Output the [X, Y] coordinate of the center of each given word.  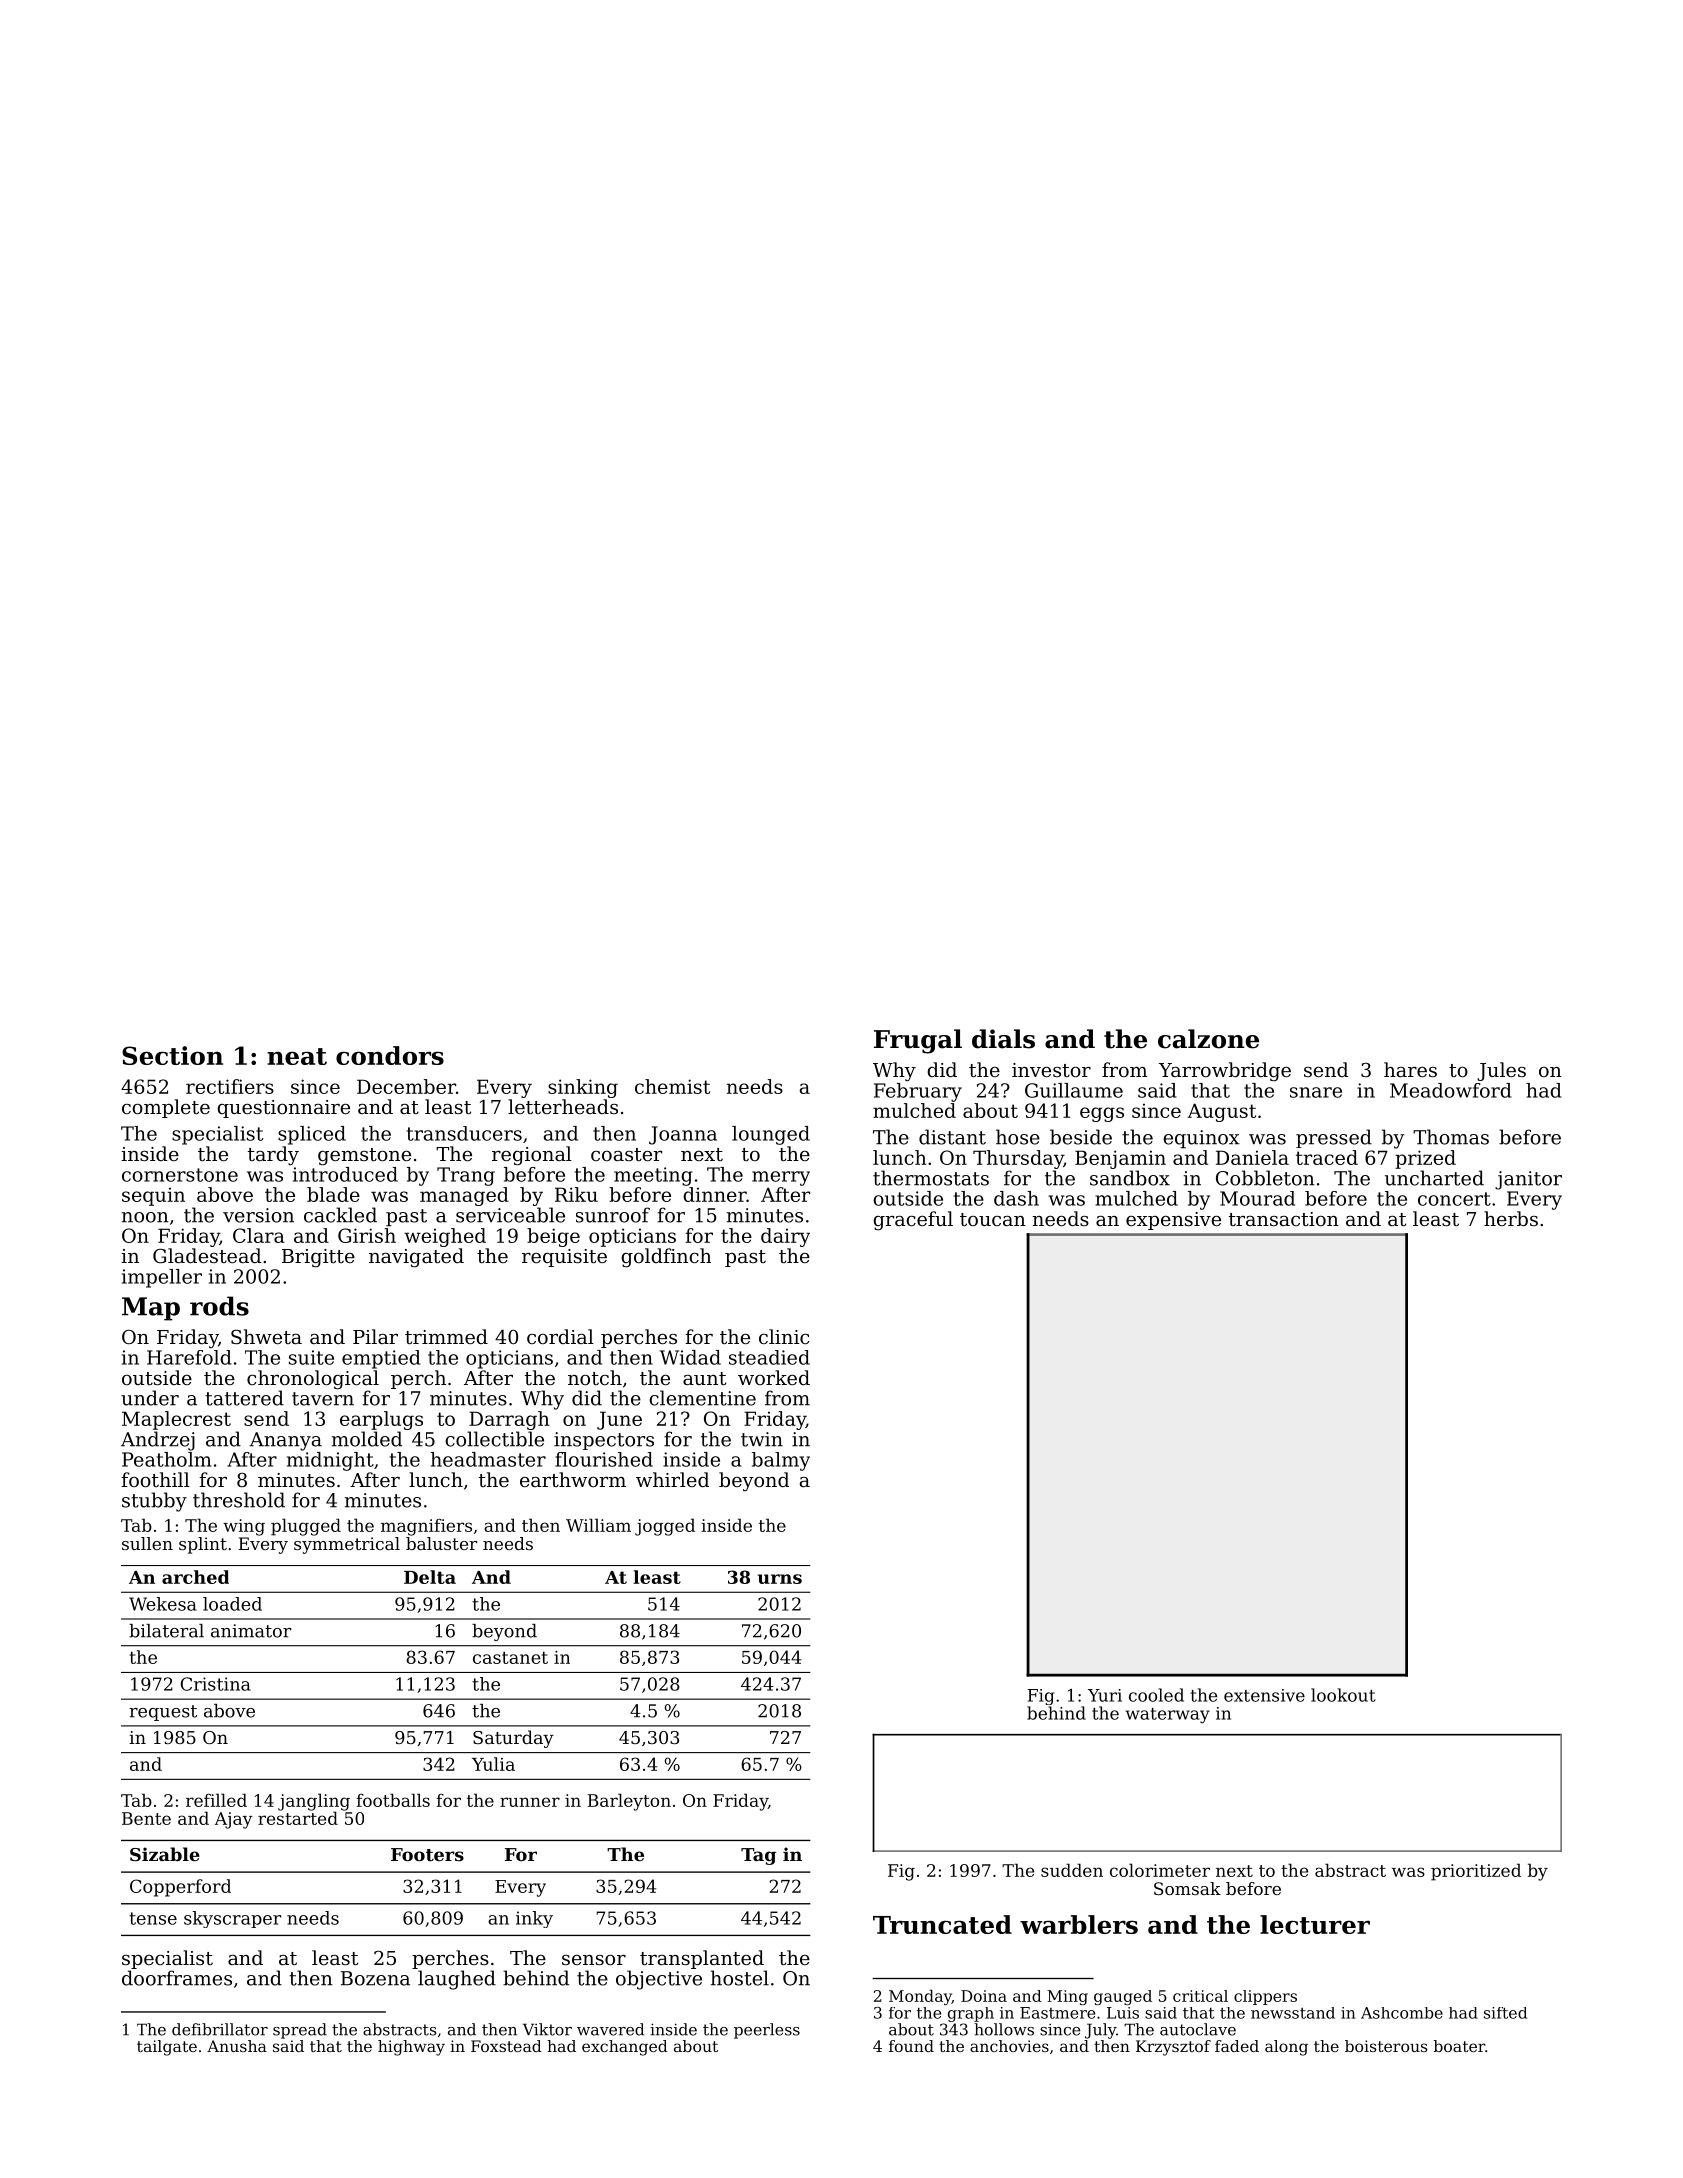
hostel [740, 1978]
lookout [1343, 1695]
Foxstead [506, 2046]
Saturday [513, 1739]
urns [780, 1579]
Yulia [493, 1764]
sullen [147, 1543]
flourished [604, 1459]
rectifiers [230, 1086]
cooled [1156, 1695]
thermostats [931, 1178]
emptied [381, 1359]
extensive [1264, 1695]
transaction [1284, 1219]
